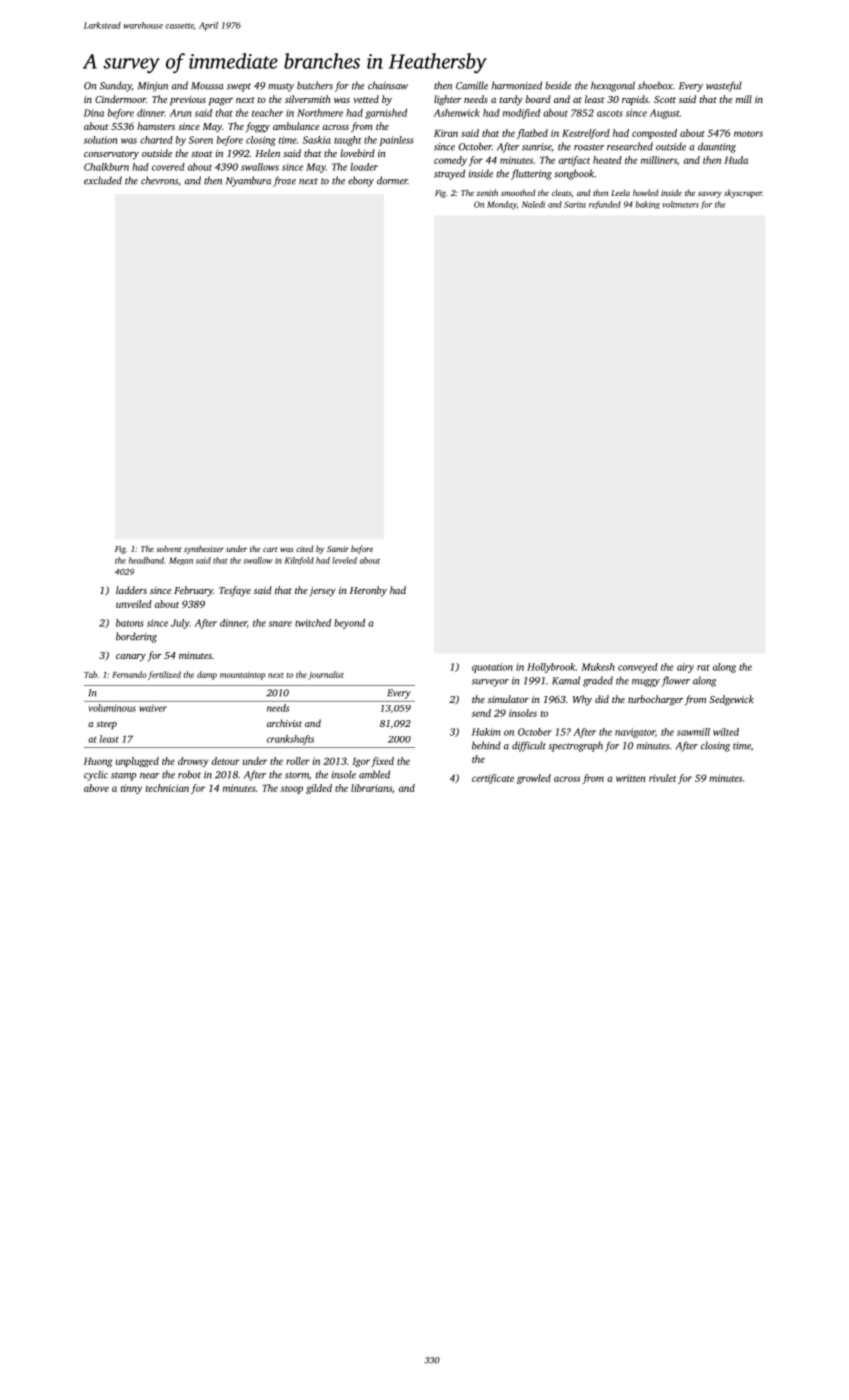 This image has height=1400, width=849. I want to click on synthesizer, so click(204, 549).
